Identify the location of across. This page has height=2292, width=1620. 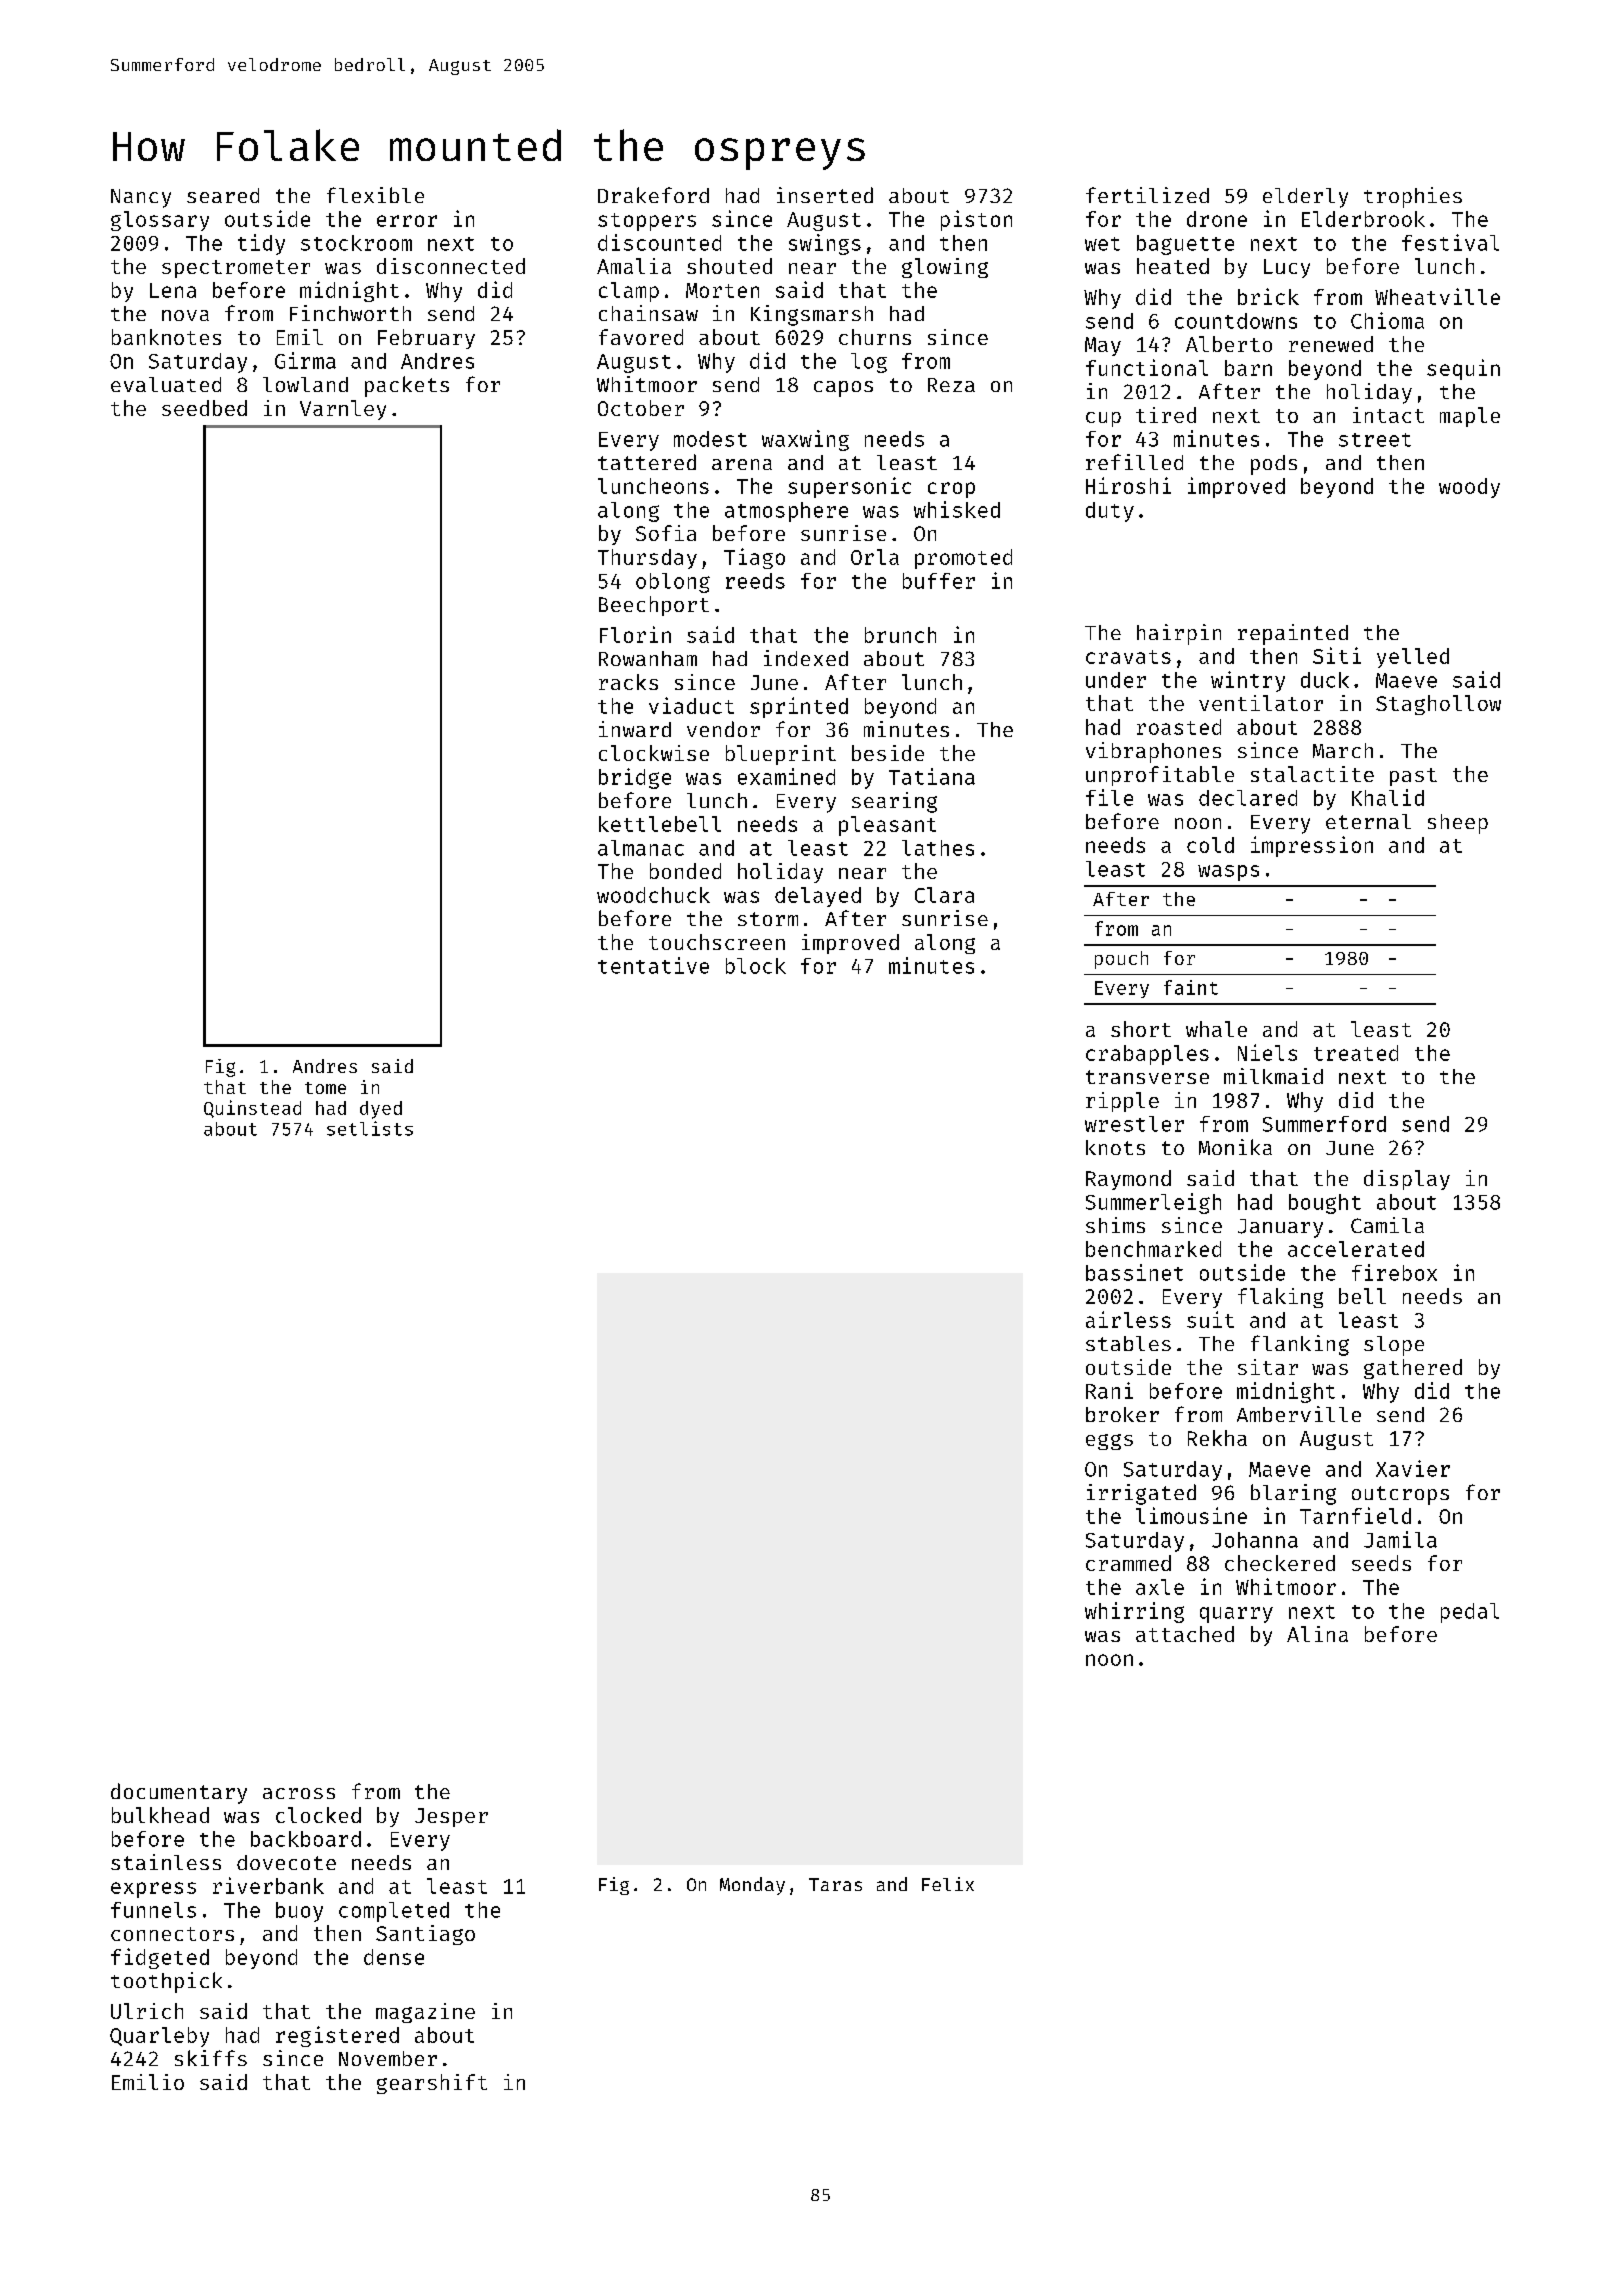
(299, 1793).
